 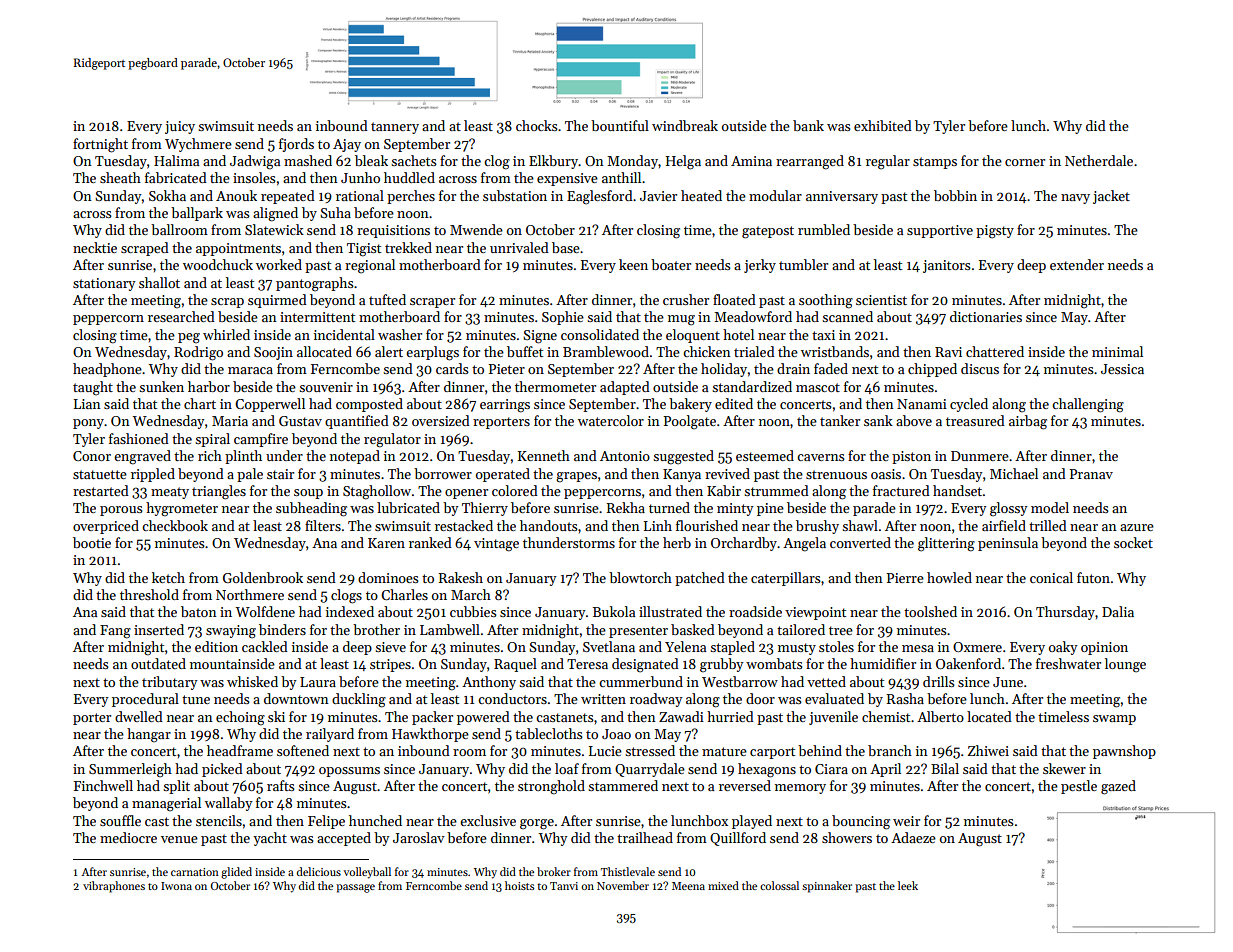 I want to click on mediocre, so click(x=128, y=837).
